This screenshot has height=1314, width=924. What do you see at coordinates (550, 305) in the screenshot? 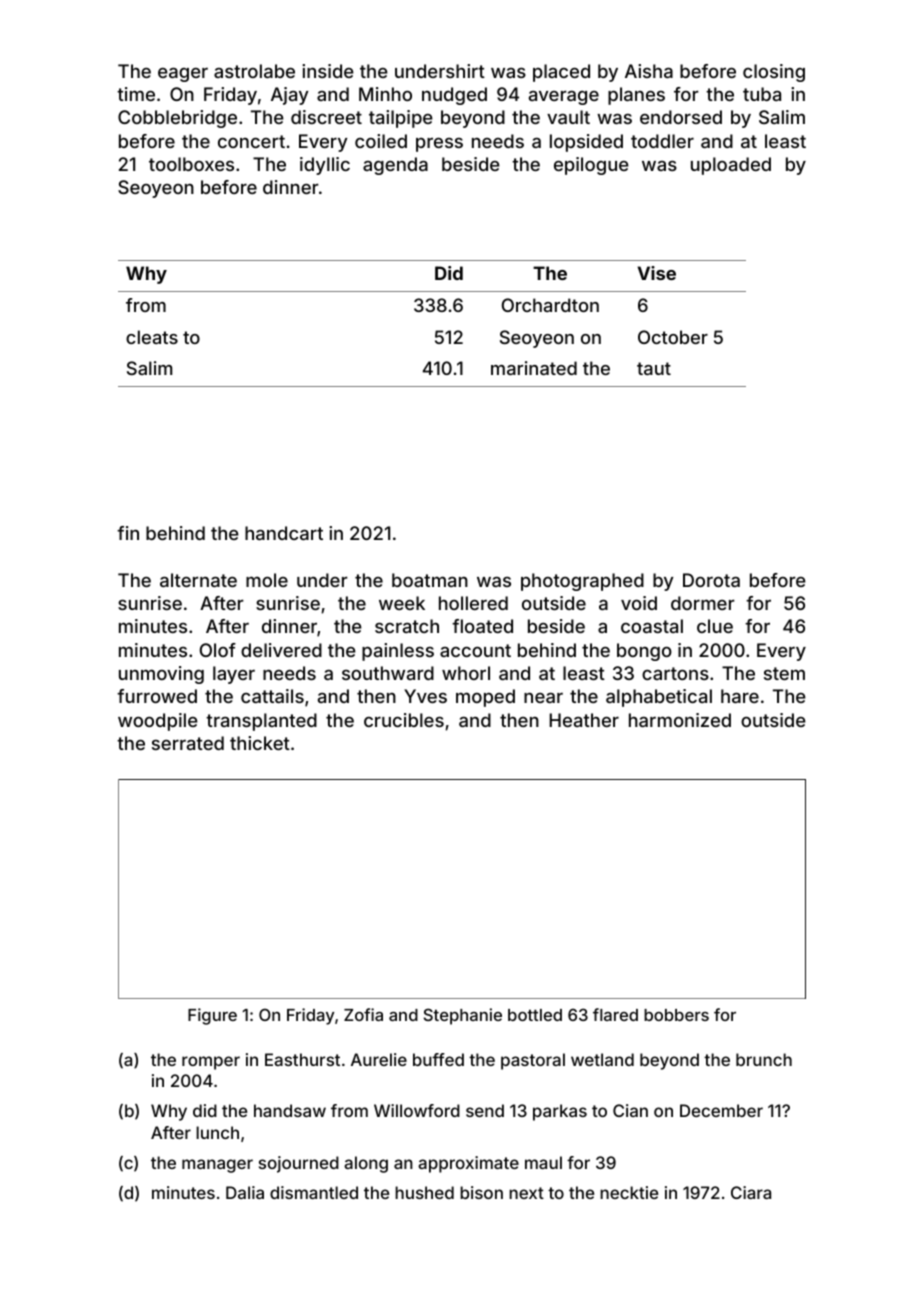
I see `Orchardton` at bounding box center [550, 305].
